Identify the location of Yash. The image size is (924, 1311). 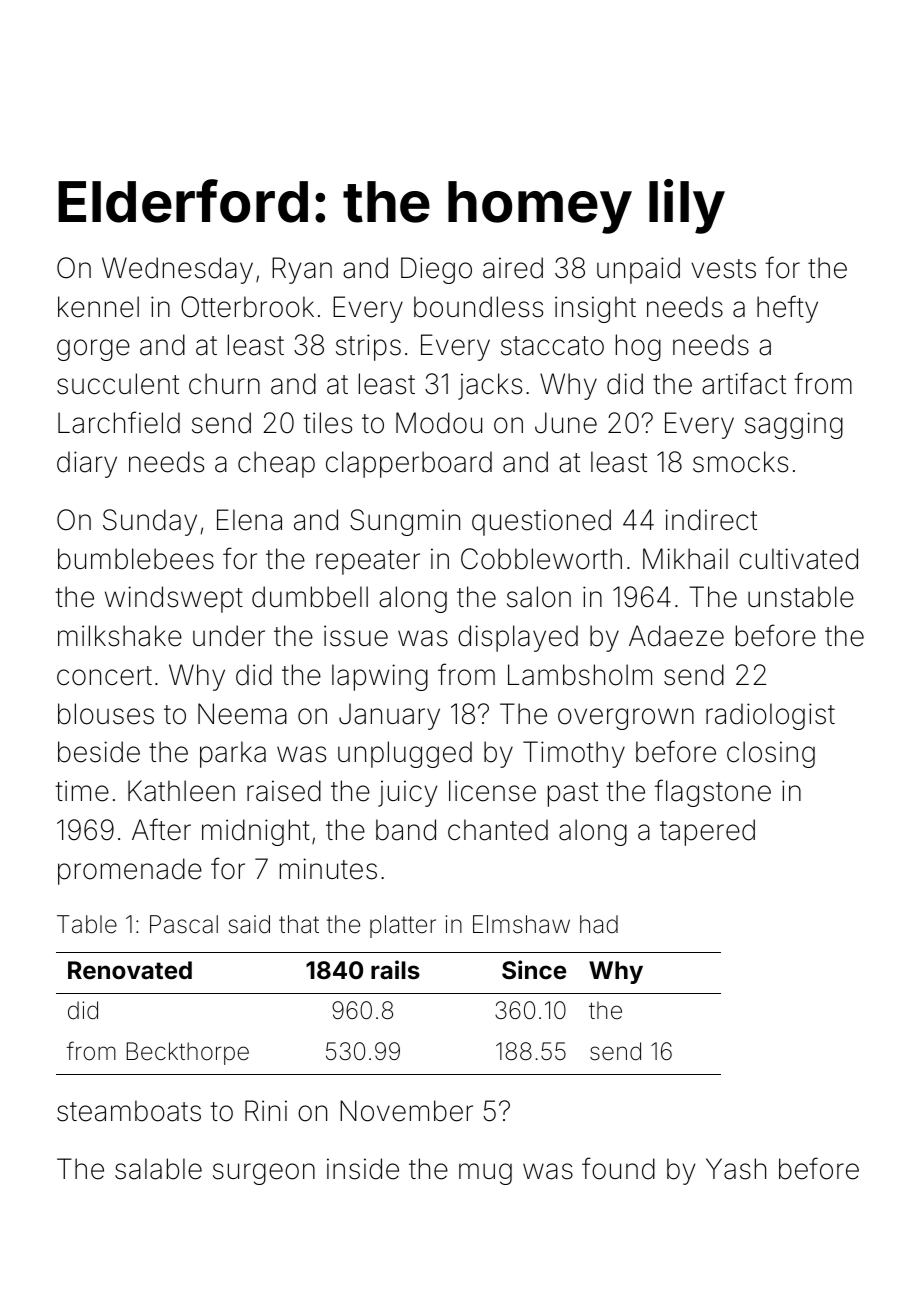
(736, 1169).
